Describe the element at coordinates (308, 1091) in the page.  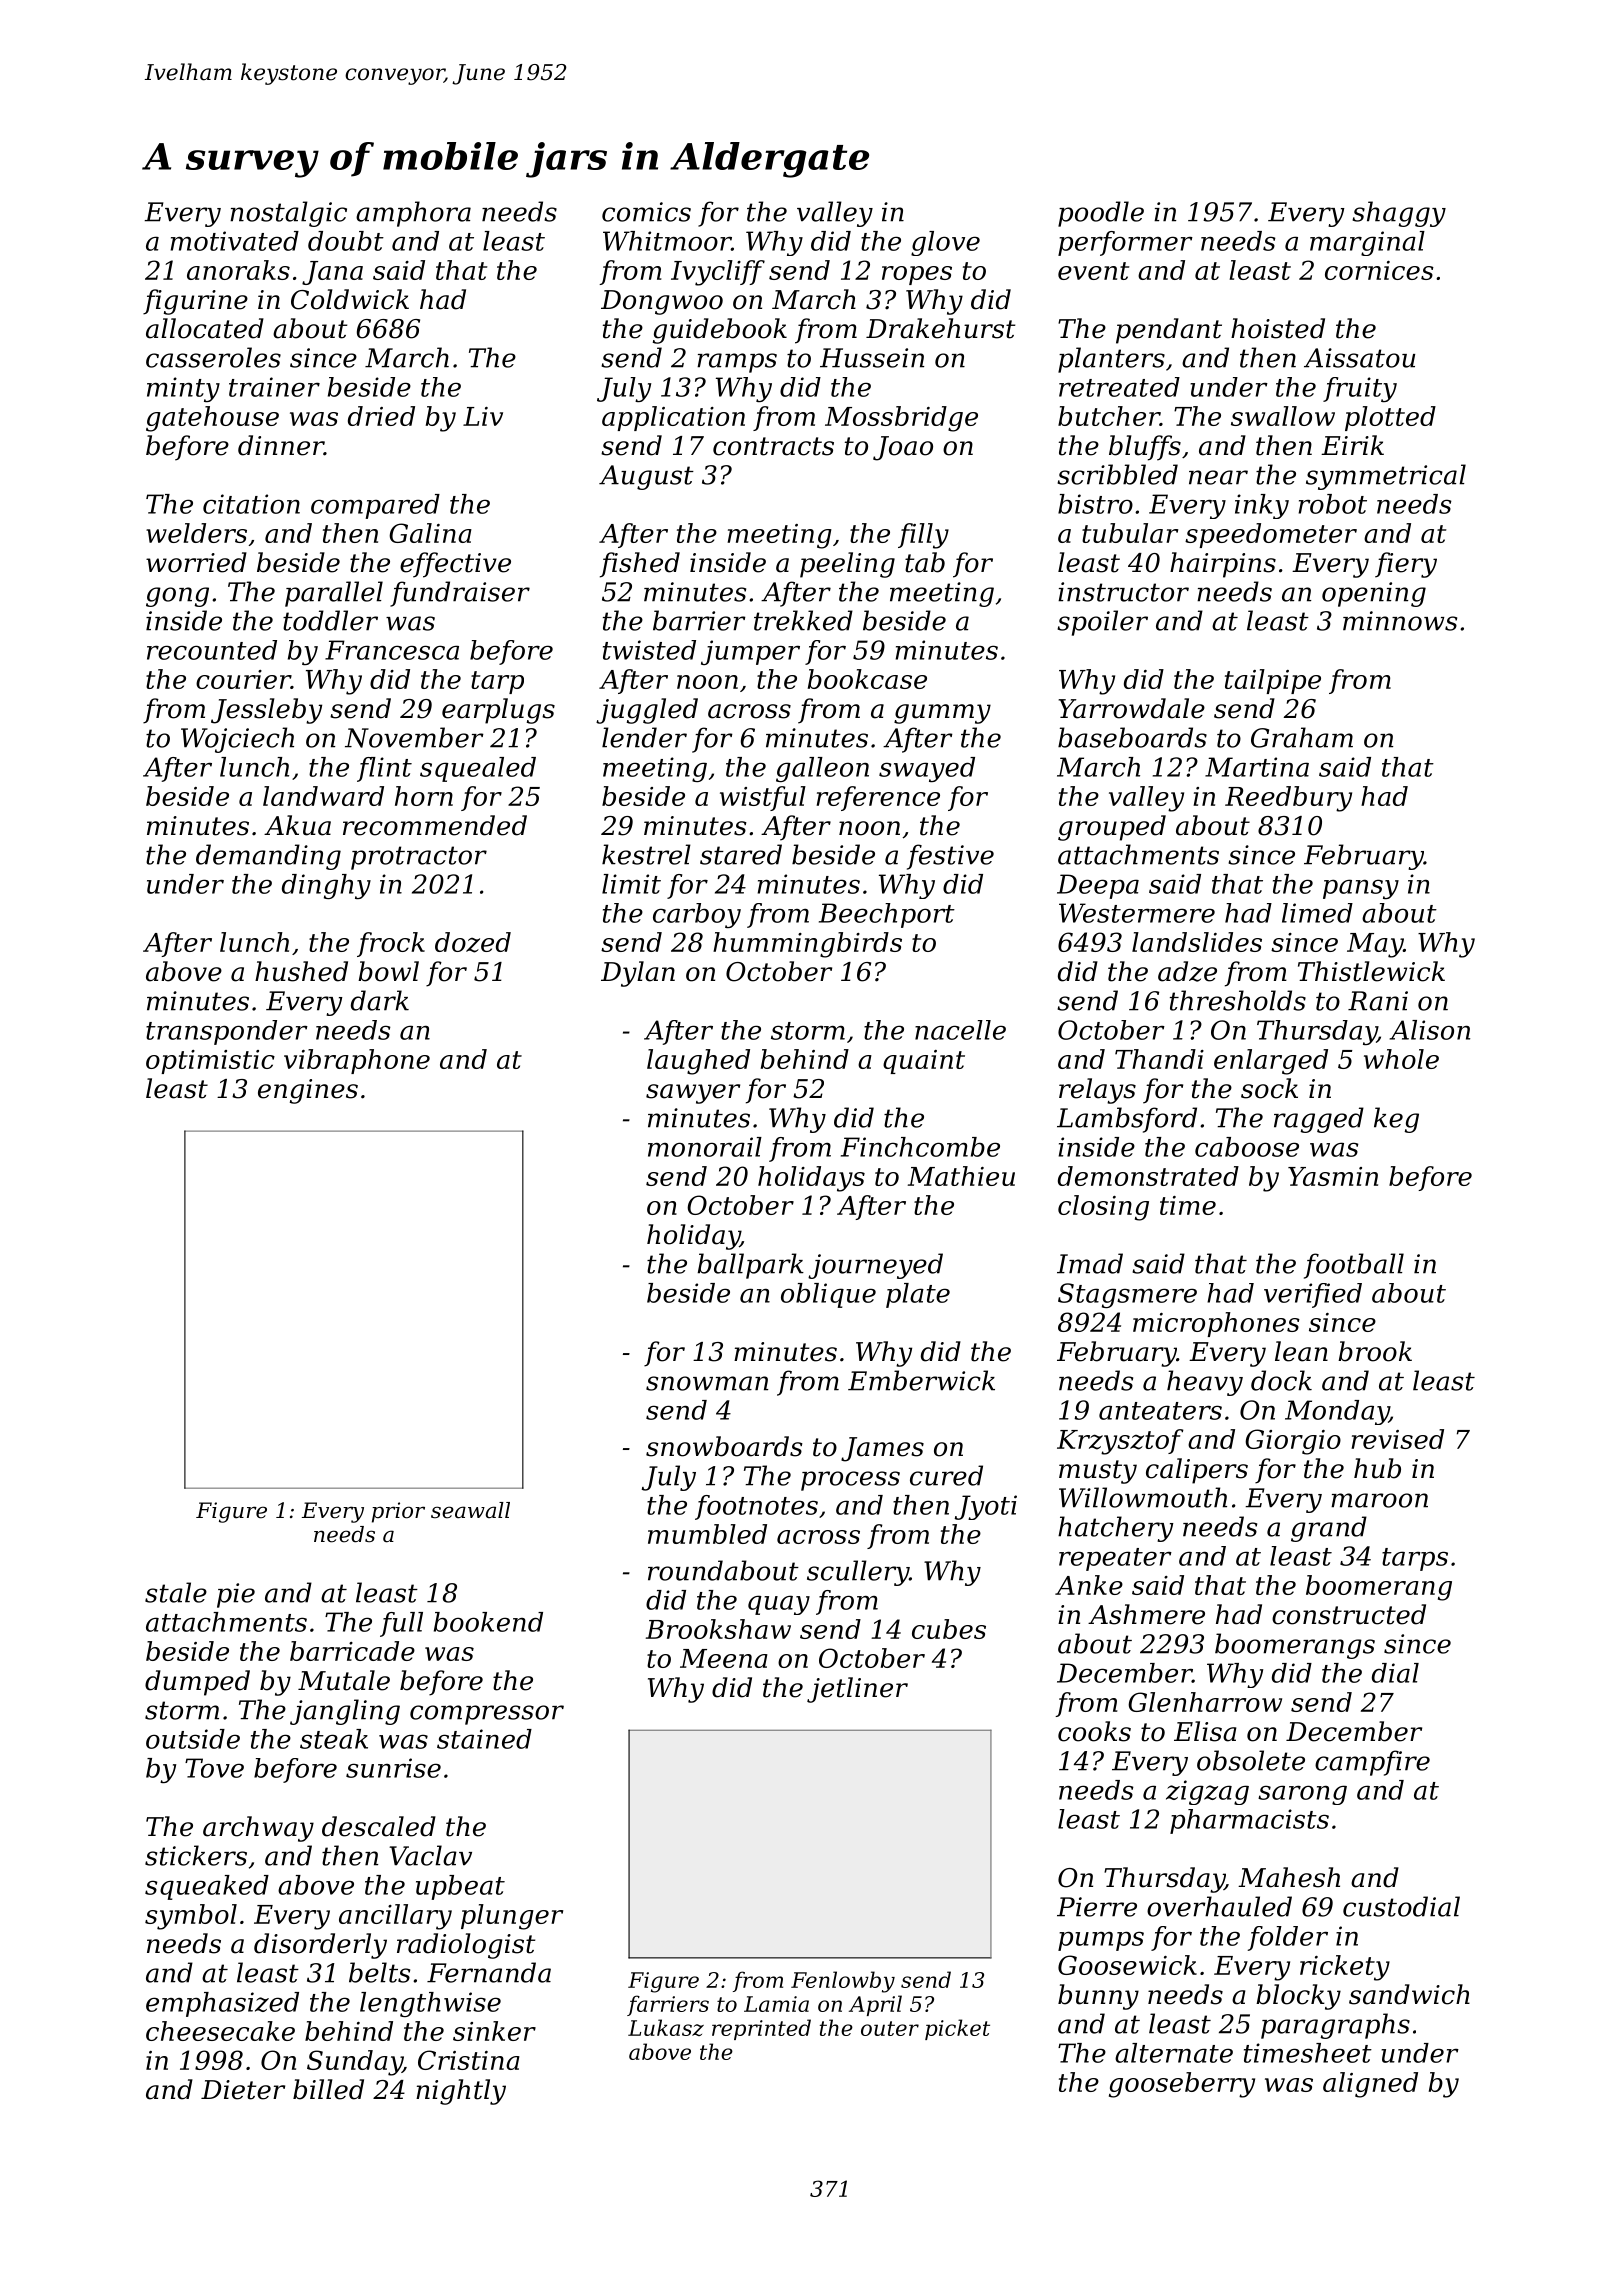
I see `engines` at that location.
